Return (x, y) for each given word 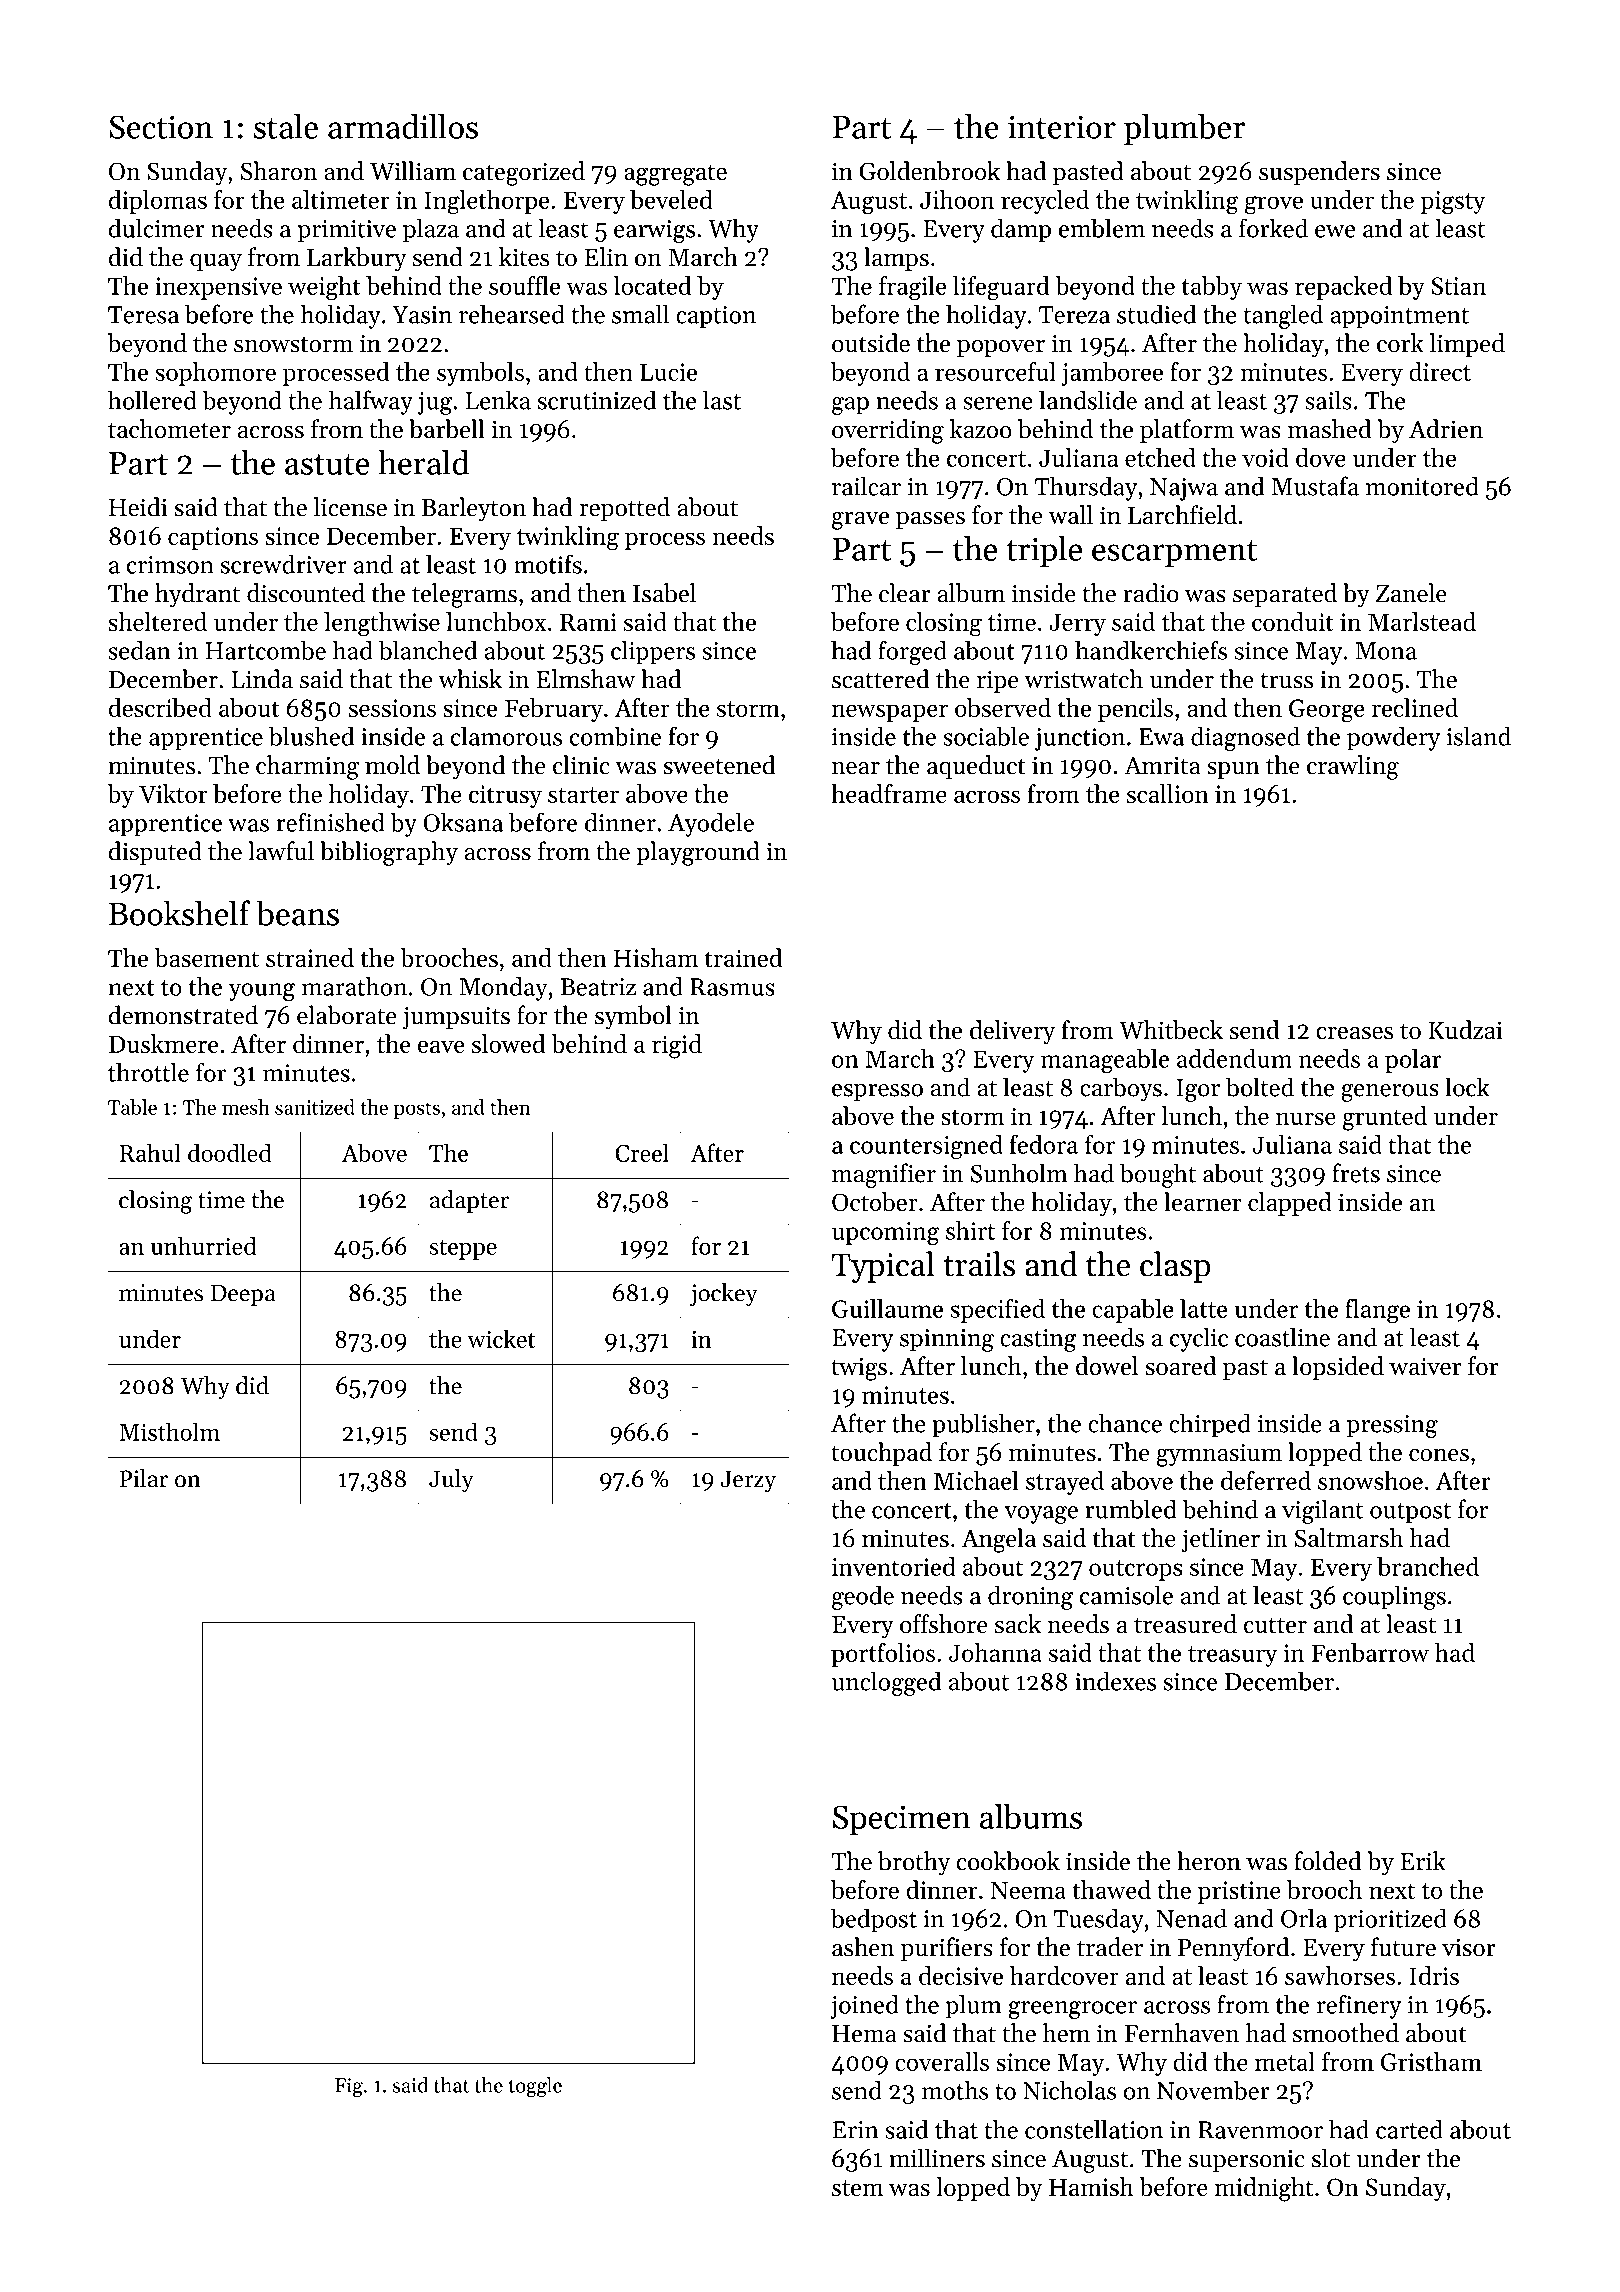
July (451, 1481)
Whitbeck (1171, 1029)
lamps (896, 259)
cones (1439, 1455)
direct (1440, 371)
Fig (349, 2087)
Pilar (143, 1478)
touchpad (881, 1454)
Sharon (279, 171)
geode (863, 1597)
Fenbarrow (1370, 1652)
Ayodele (711, 824)
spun (1233, 770)
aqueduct (976, 767)
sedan (139, 650)
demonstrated (183, 1015)
